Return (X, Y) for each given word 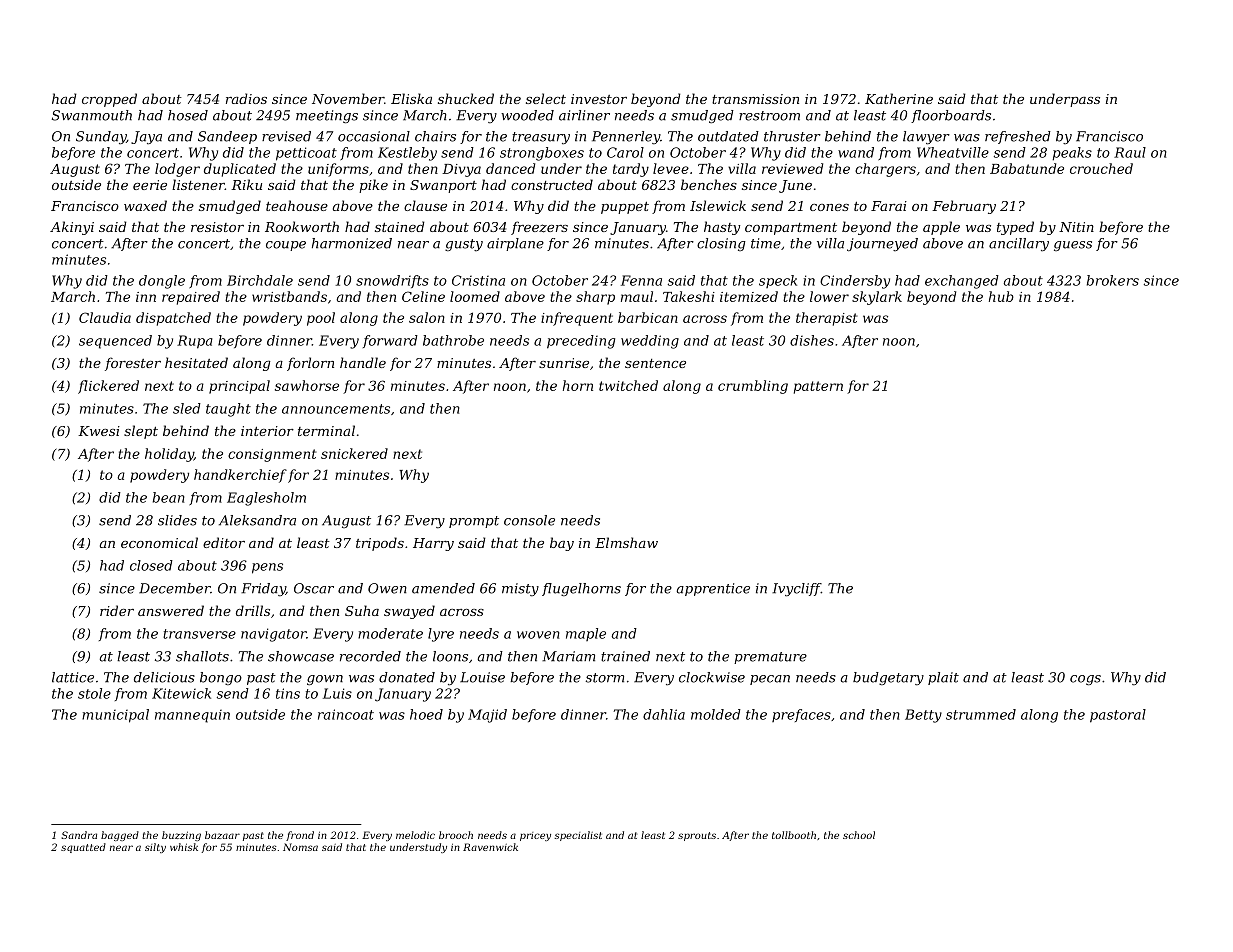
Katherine (899, 98)
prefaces (801, 715)
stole (94, 693)
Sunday (101, 137)
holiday (169, 455)
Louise (482, 677)
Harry (433, 544)
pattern (818, 387)
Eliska (411, 98)
